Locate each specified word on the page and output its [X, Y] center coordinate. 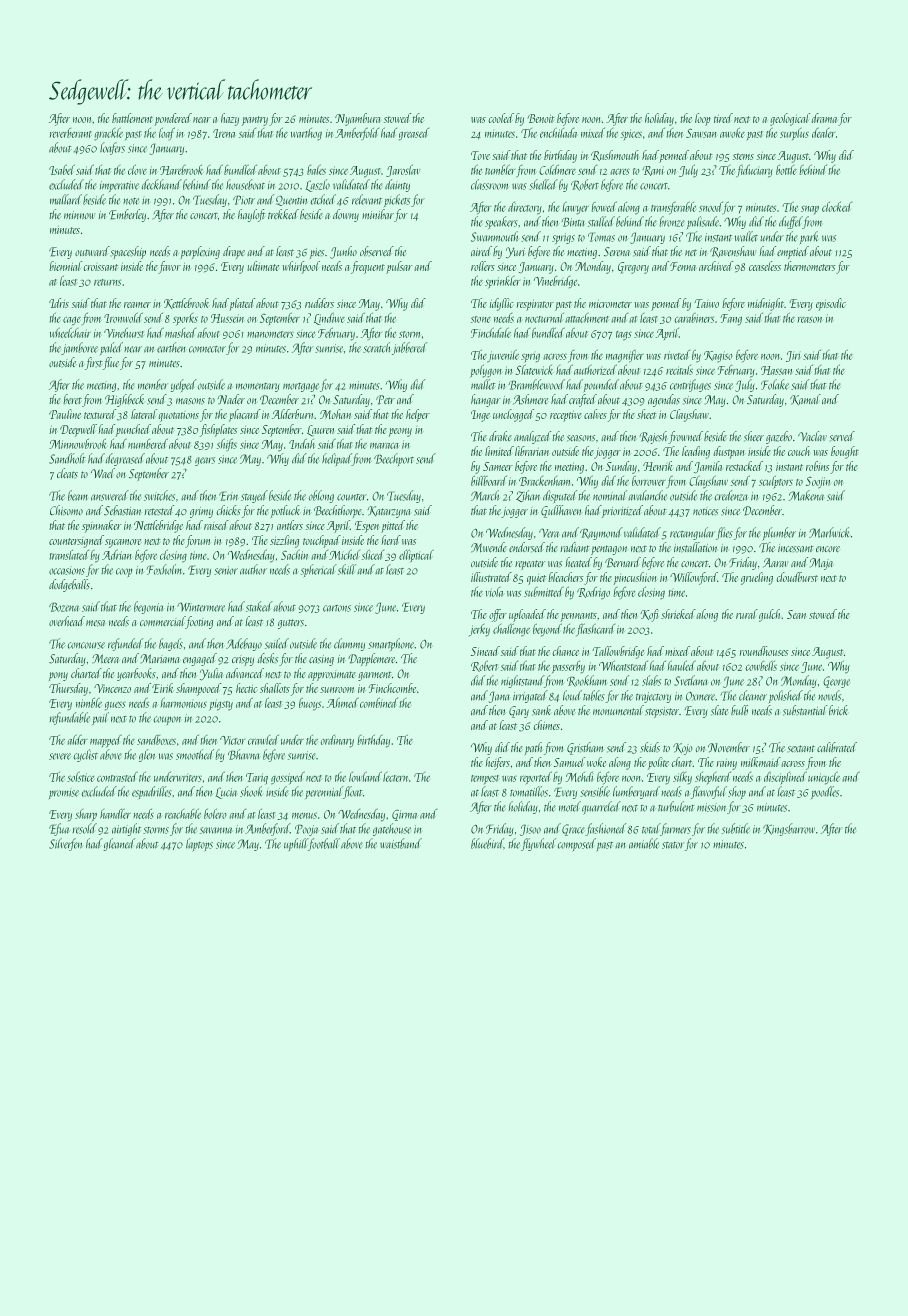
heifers [498, 763]
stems [743, 156]
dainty [397, 185]
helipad [337, 459]
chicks [229, 510]
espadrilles [152, 792]
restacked [744, 466]
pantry [255, 121]
